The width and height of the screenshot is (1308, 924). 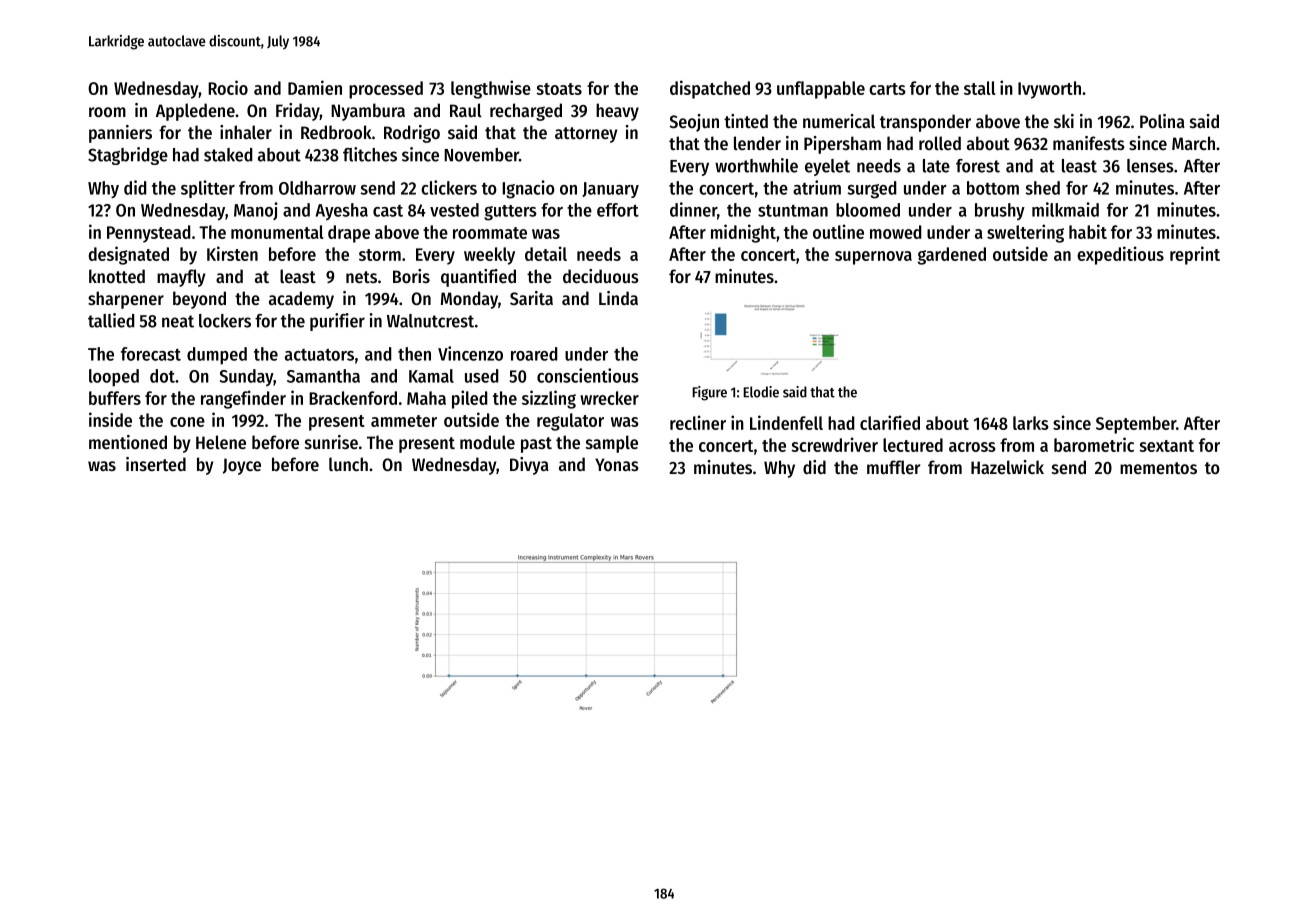 I want to click on Oldharrow, so click(x=317, y=188).
